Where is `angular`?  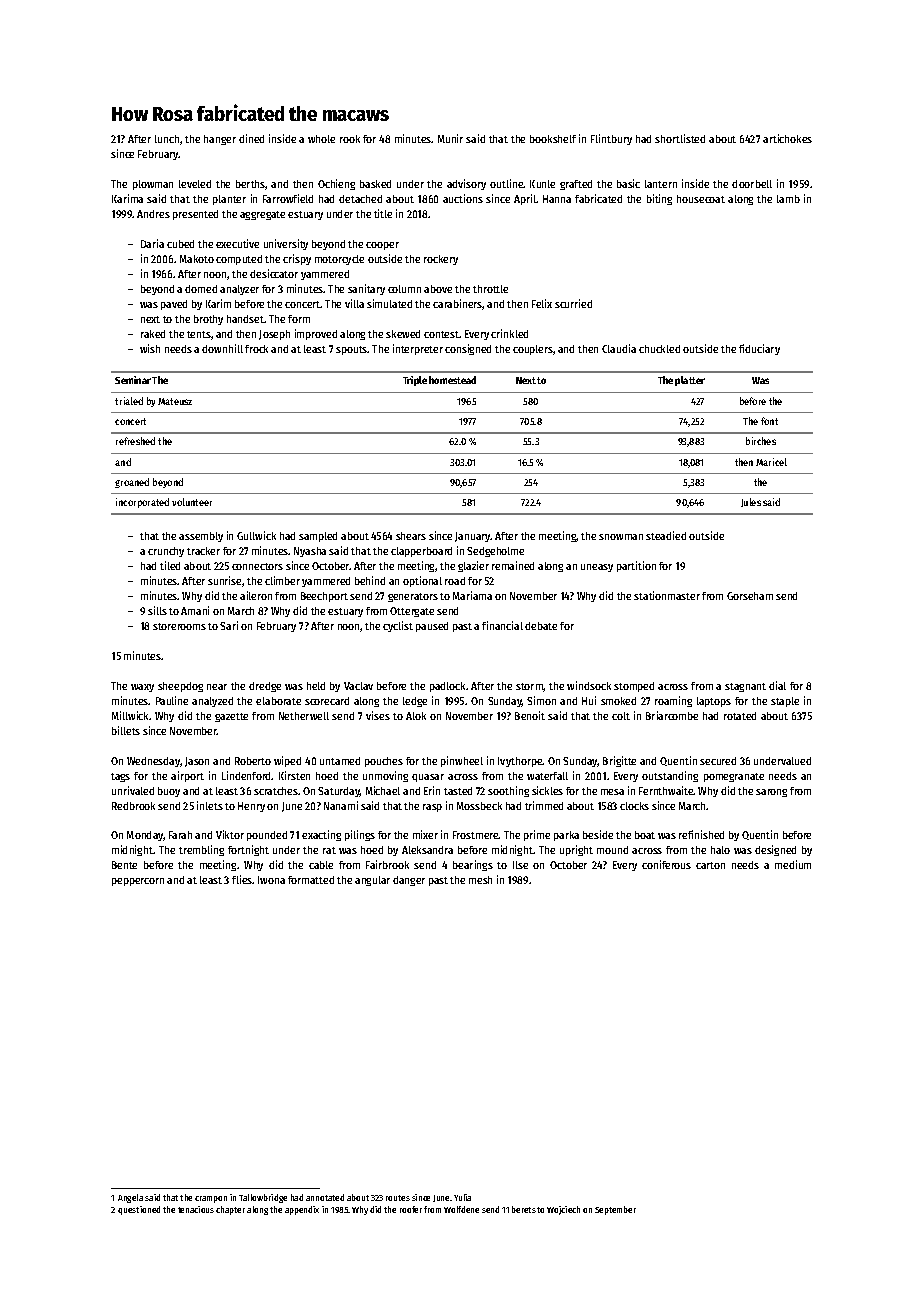 angular is located at coordinates (372, 881).
